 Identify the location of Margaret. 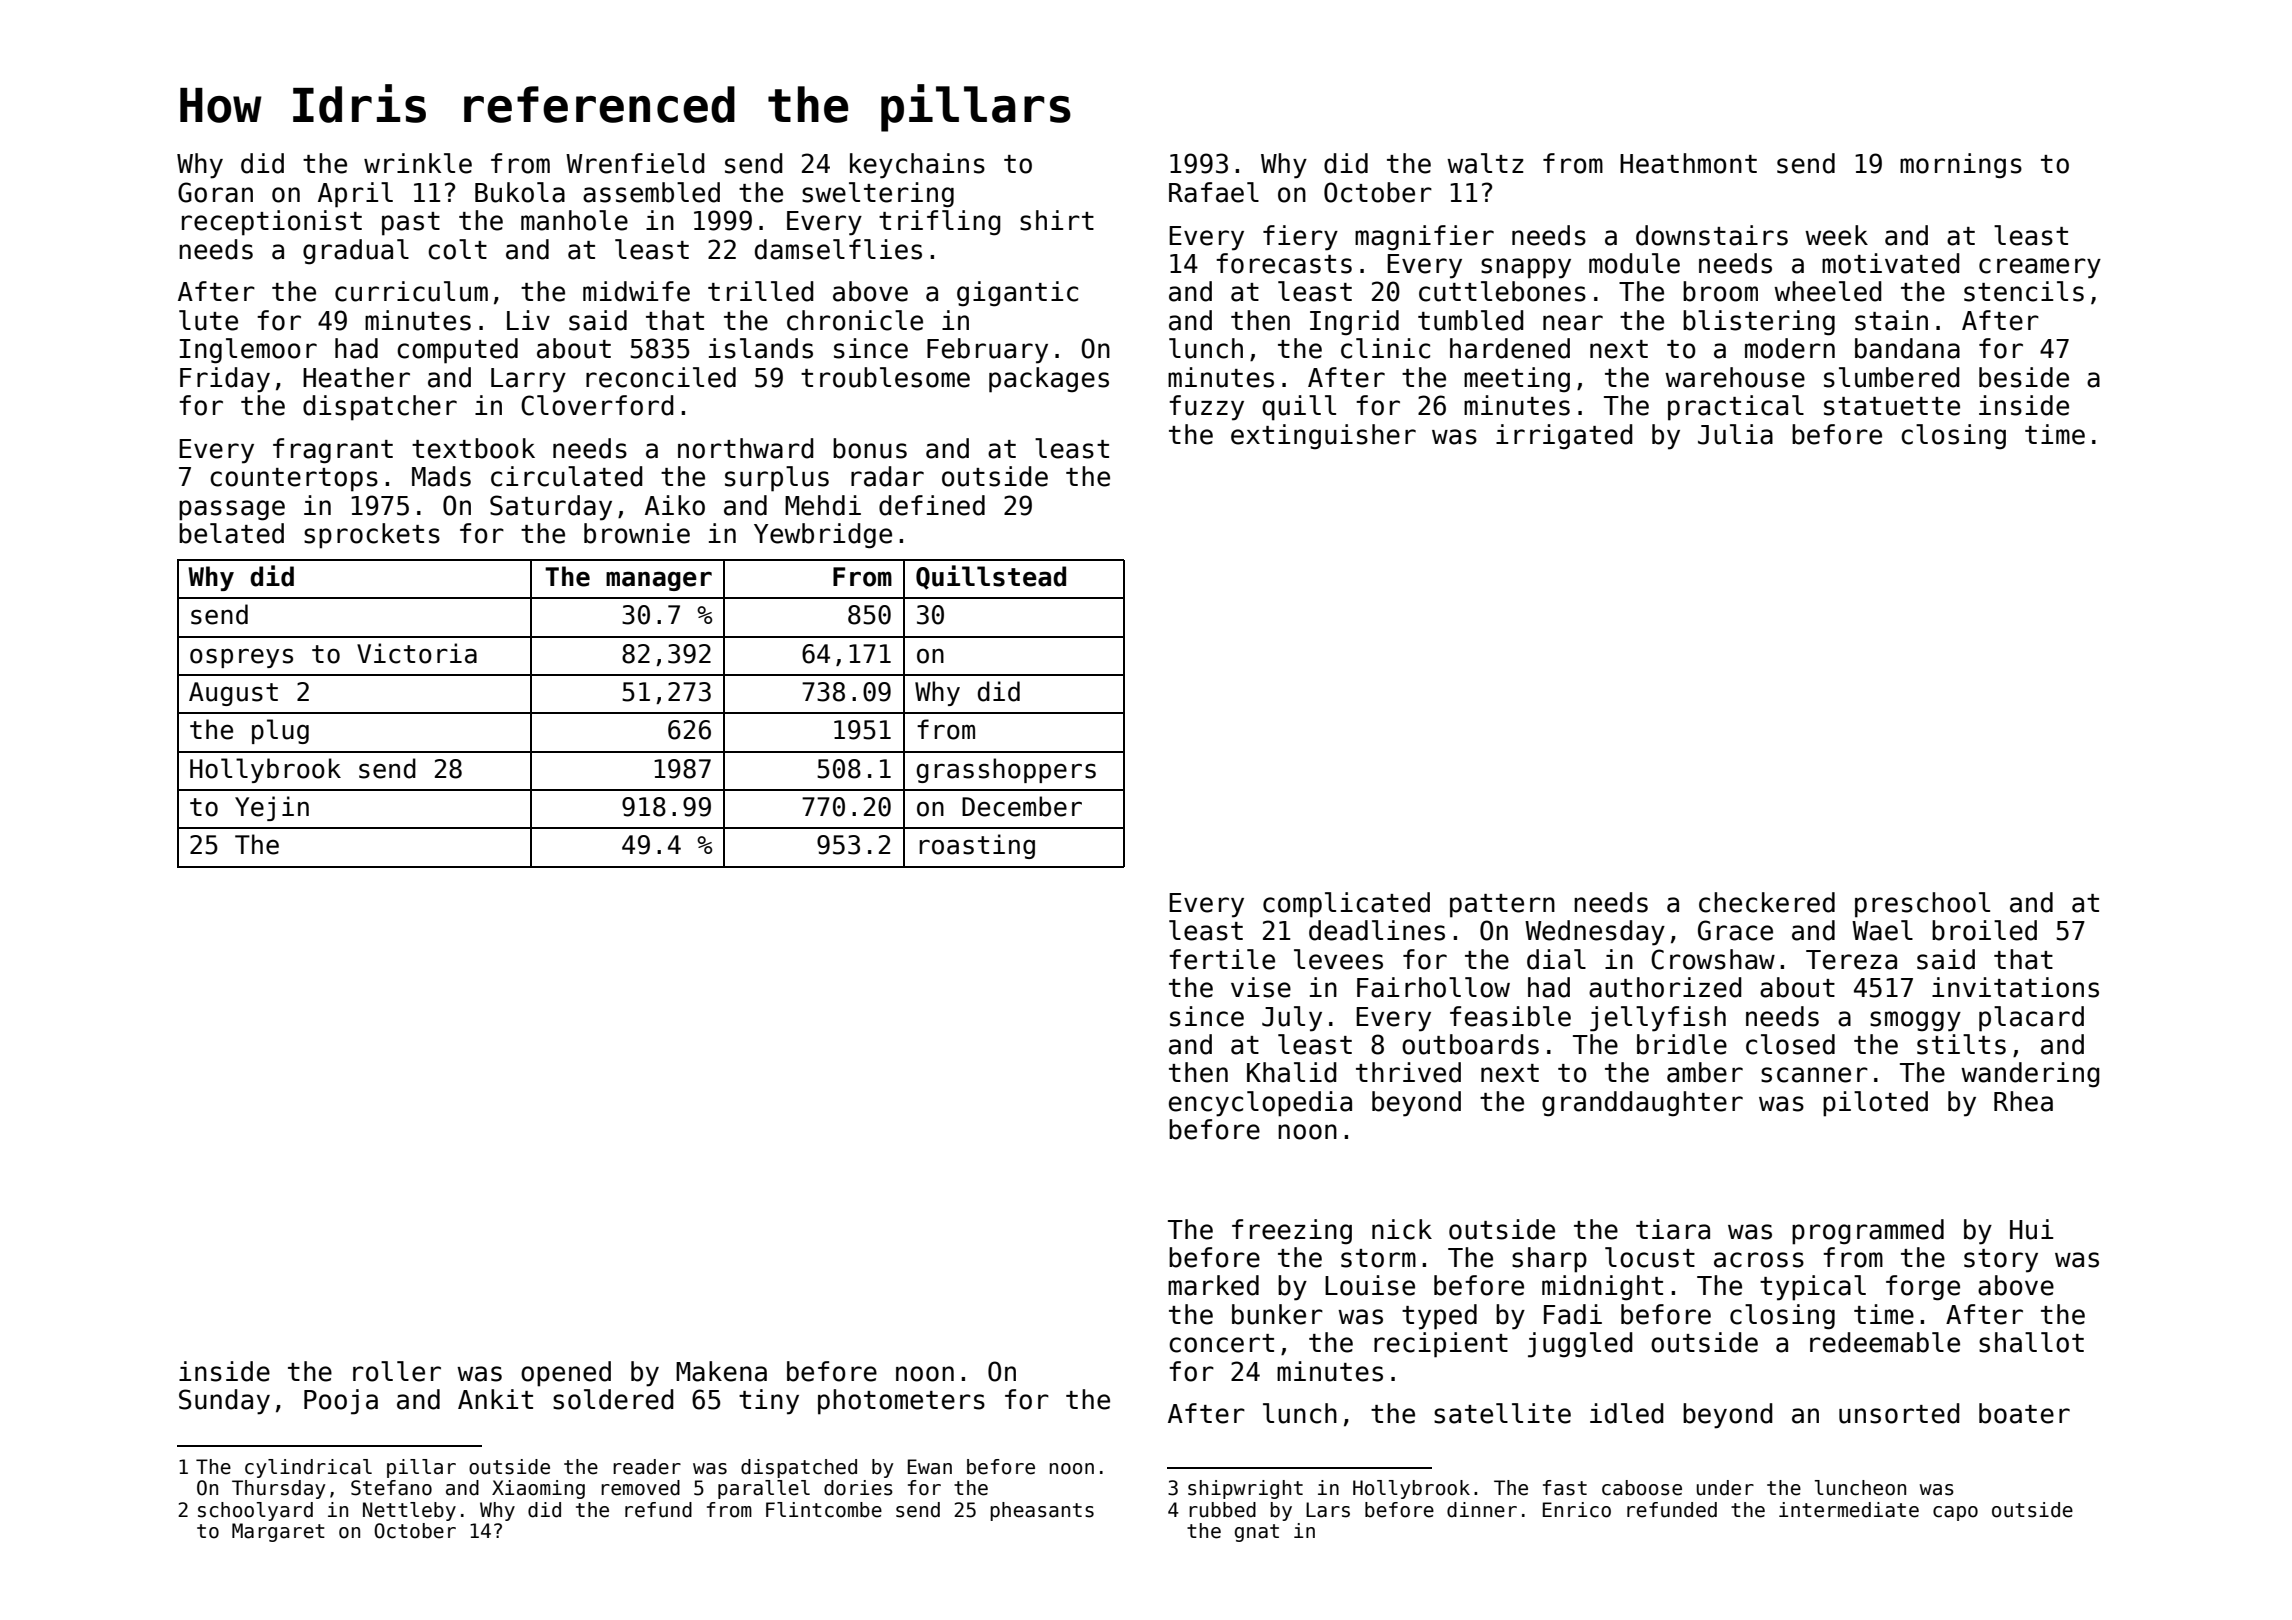
(278, 1532).
